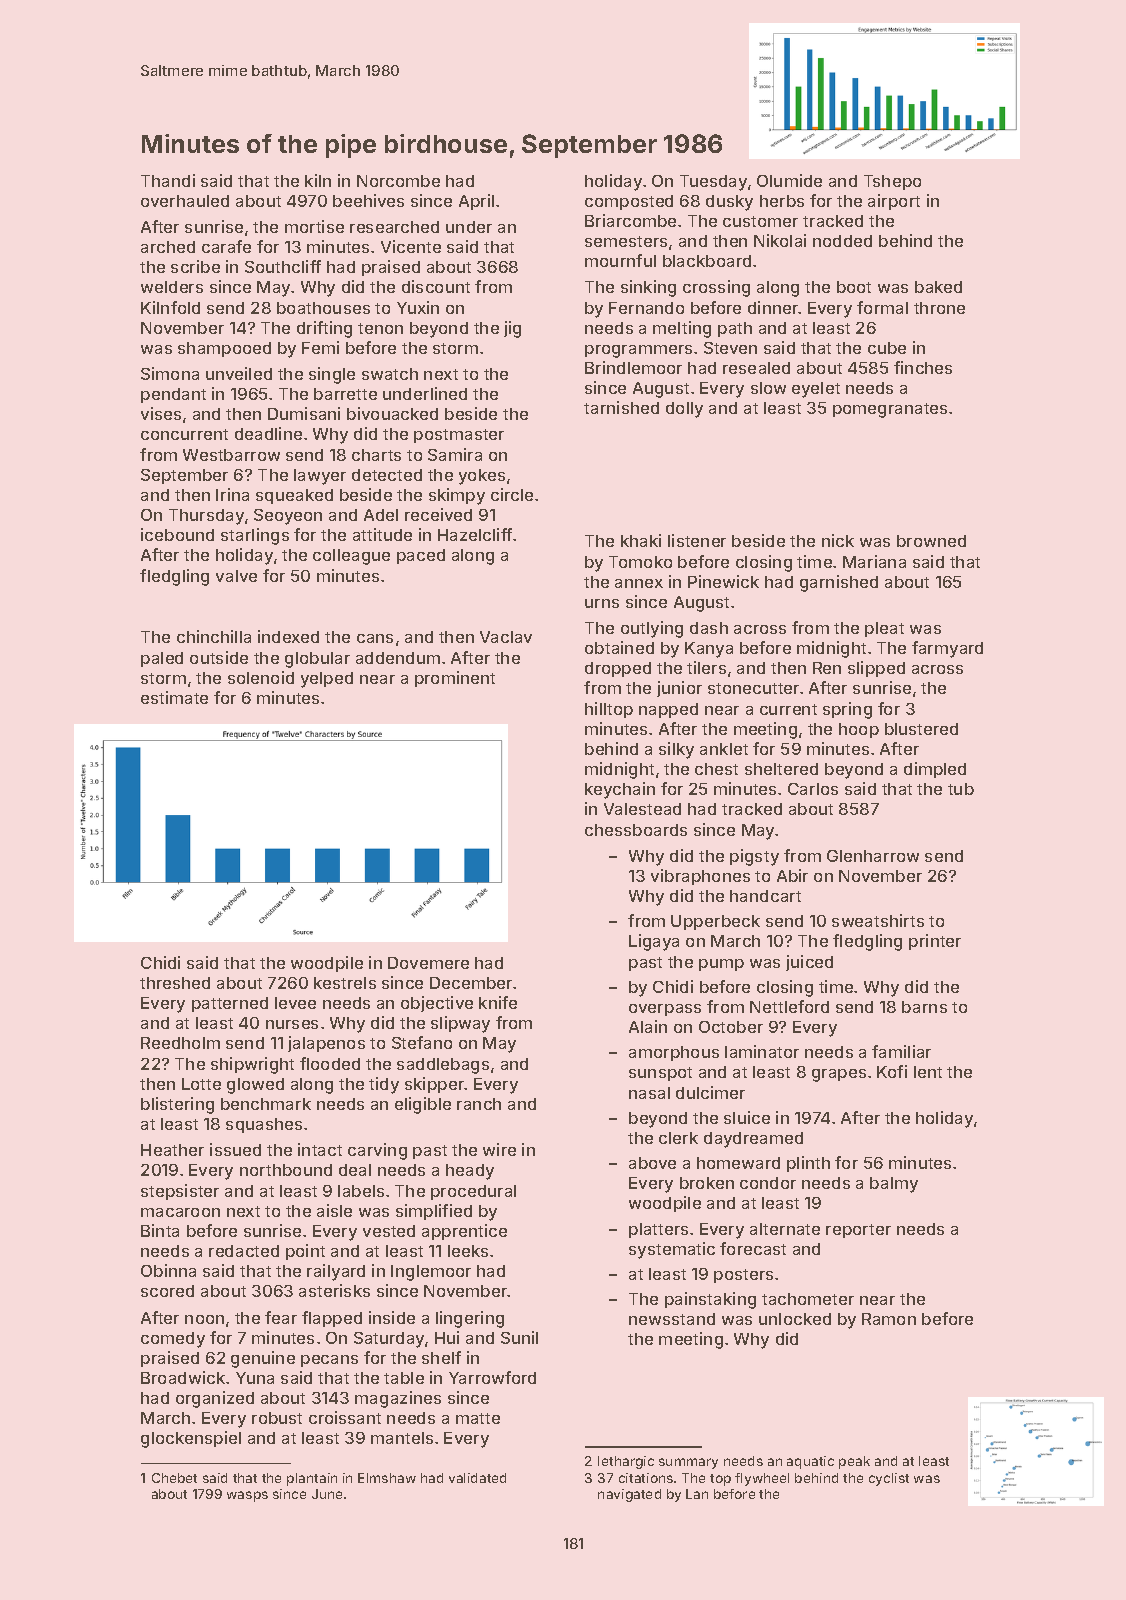  Describe the element at coordinates (684, 410) in the image. I see `dolly` at that location.
